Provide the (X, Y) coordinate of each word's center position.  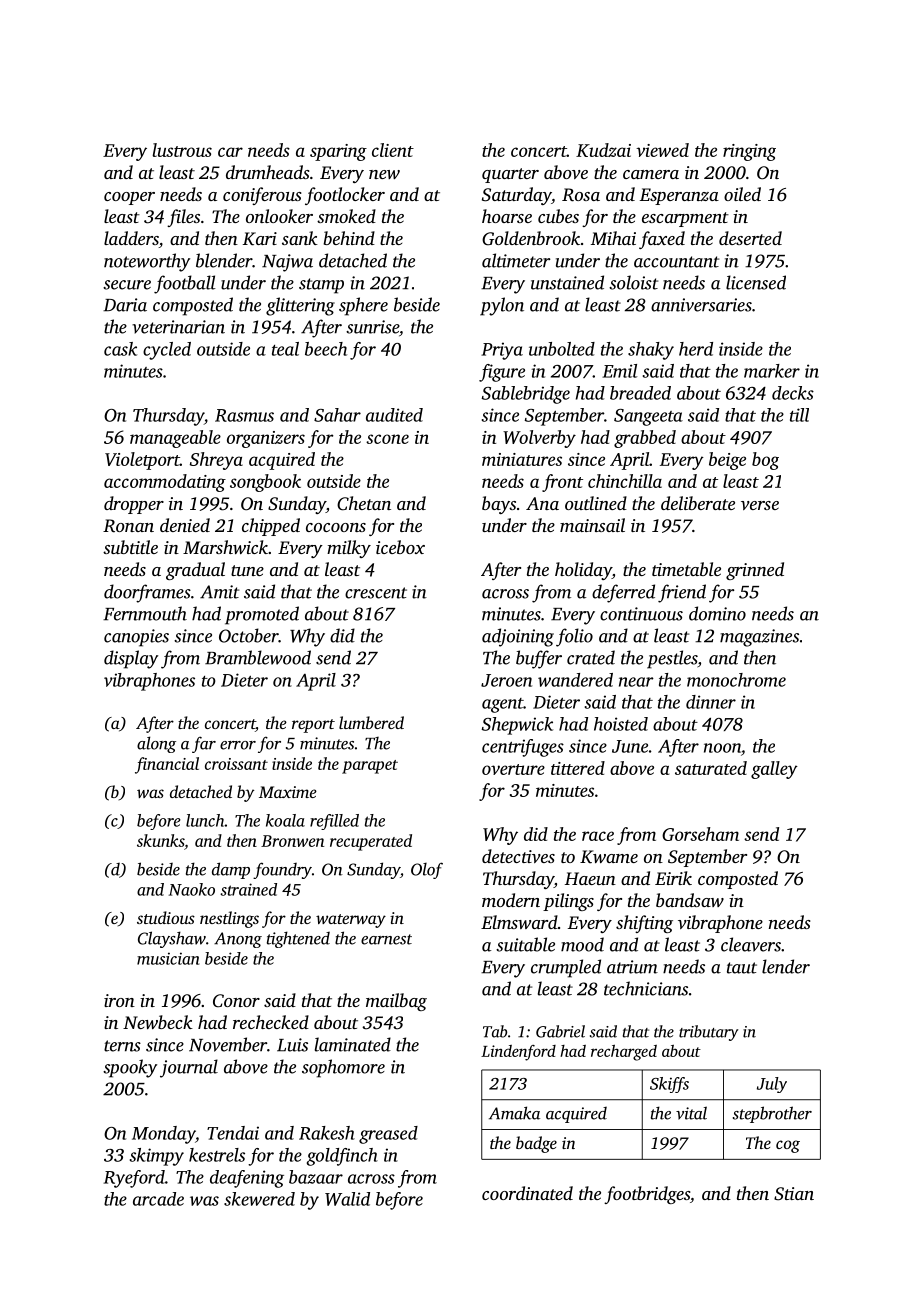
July (772, 1085)
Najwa (287, 263)
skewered (259, 1199)
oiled (742, 194)
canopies (136, 638)
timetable (686, 569)
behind (349, 238)
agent (503, 705)
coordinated (527, 1193)
